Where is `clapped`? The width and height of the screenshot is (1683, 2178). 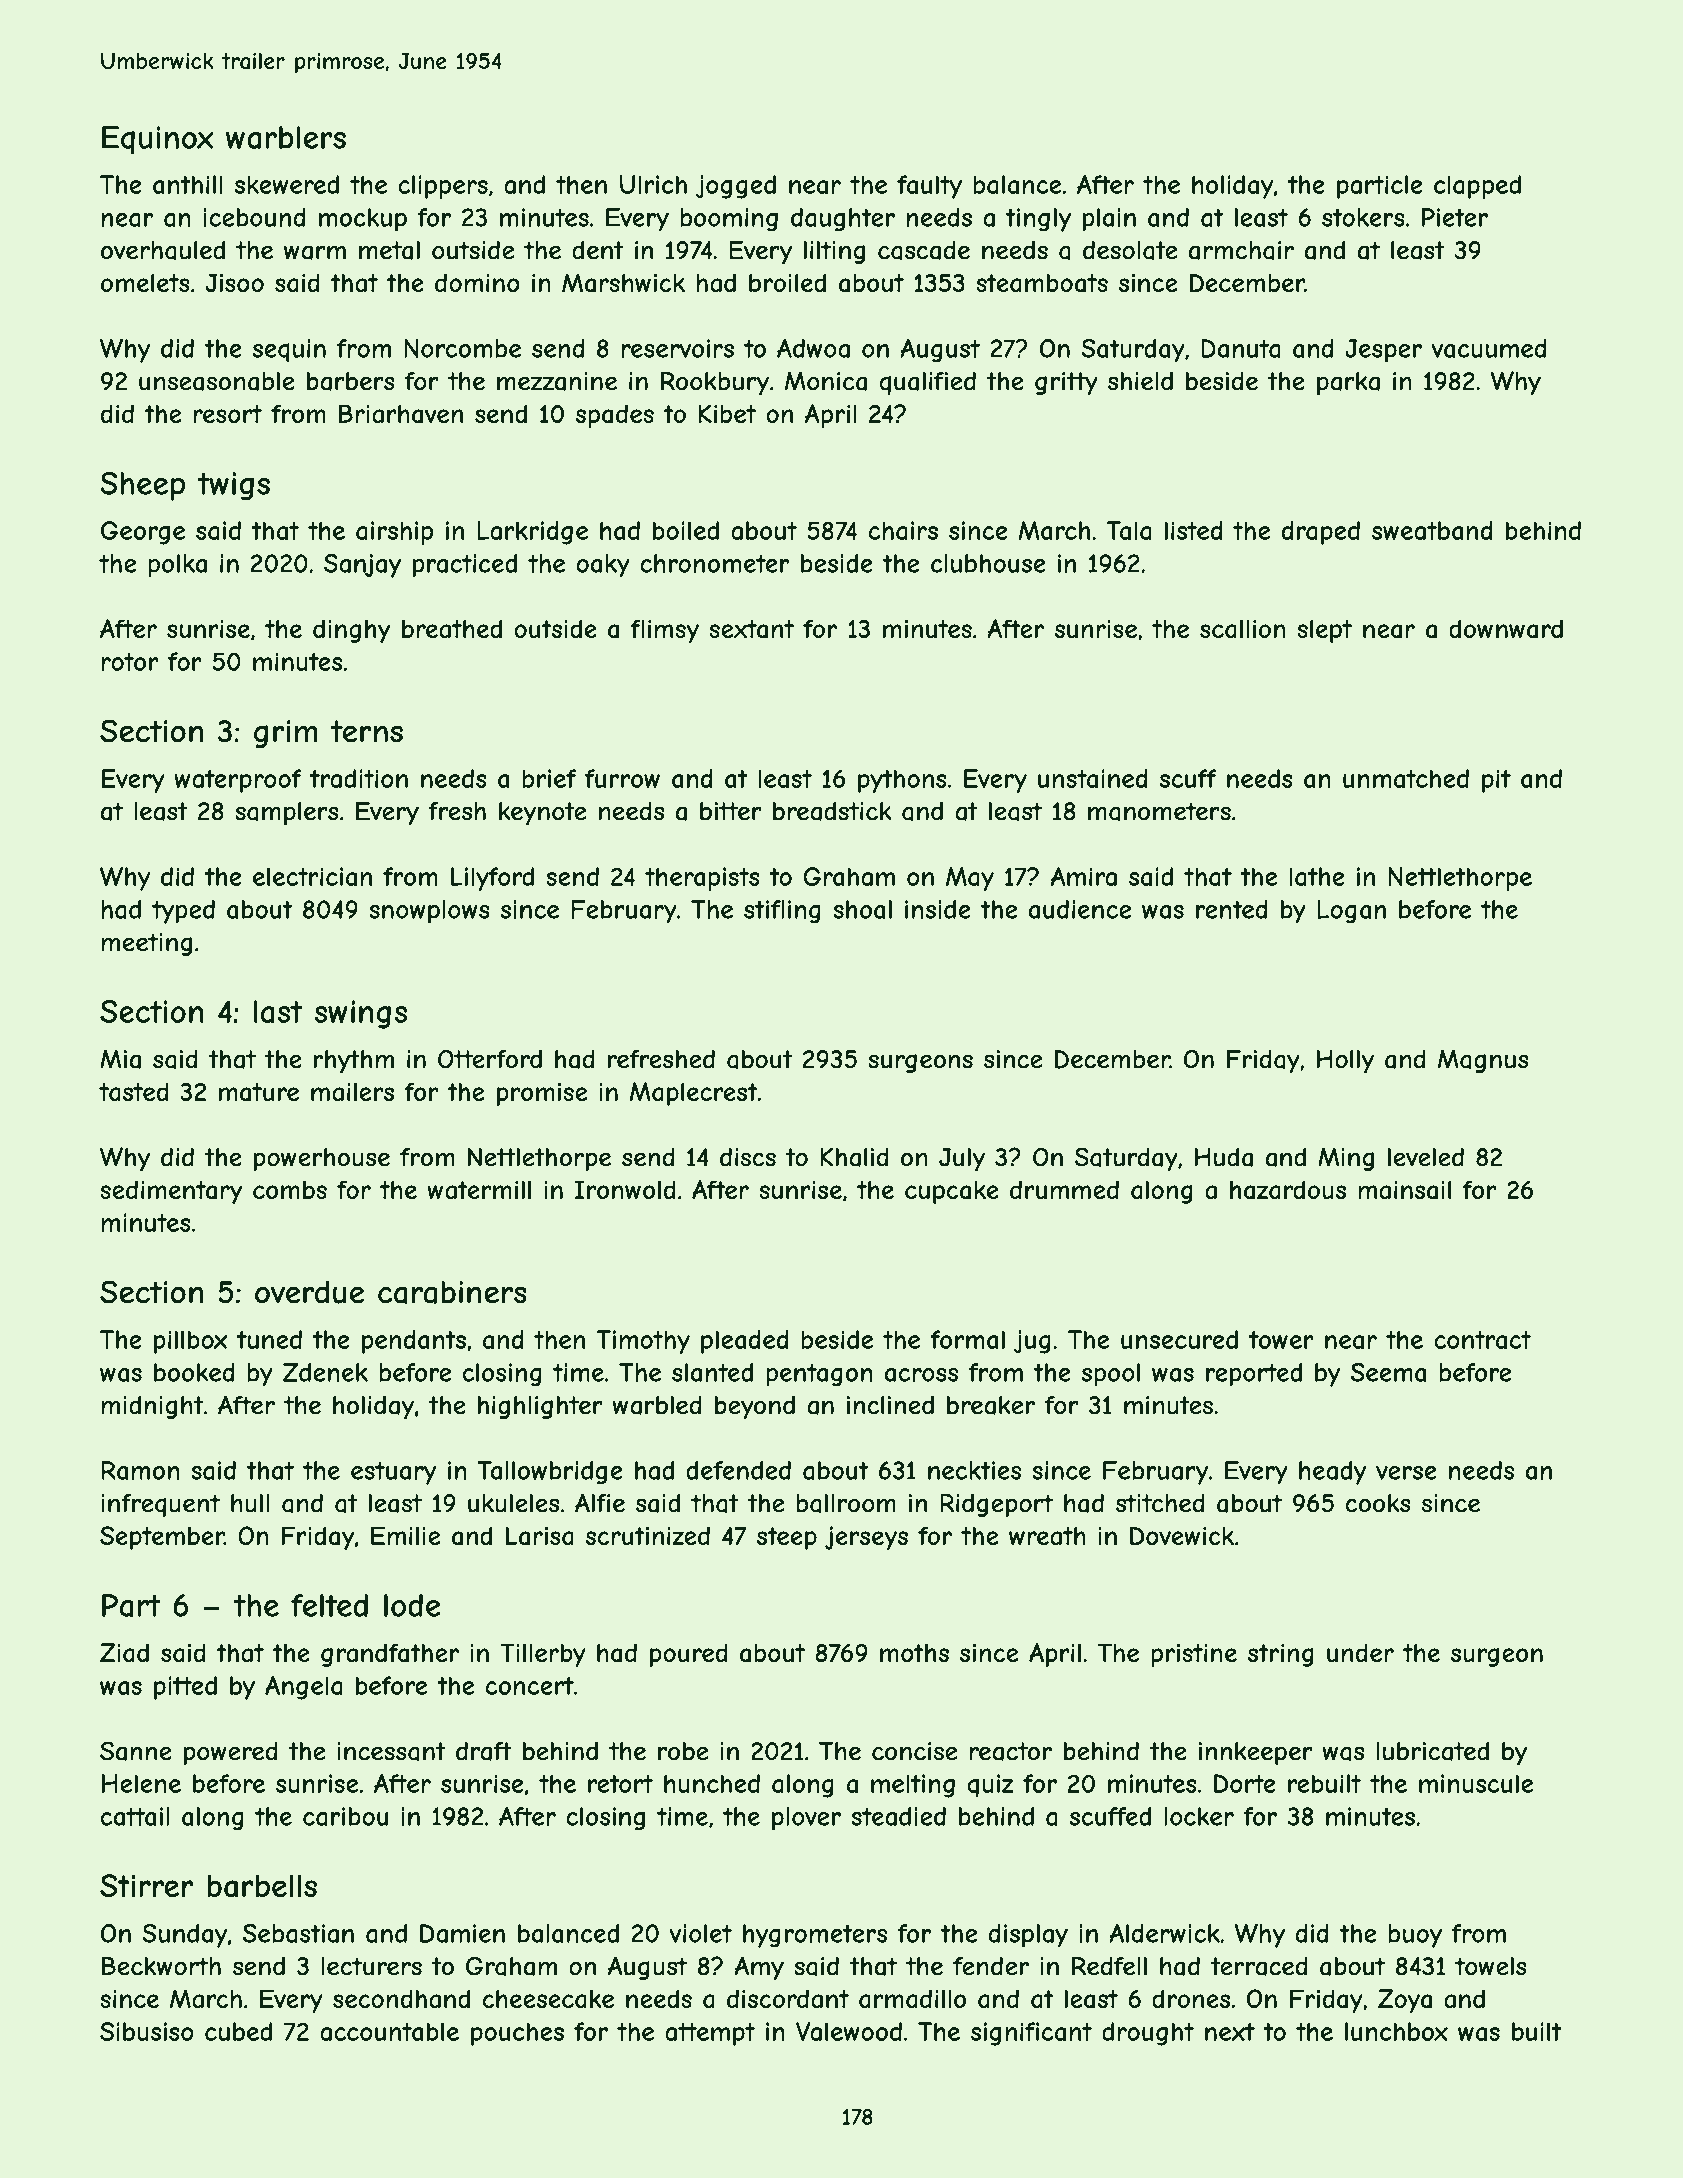 clapped is located at coordinates (1477, 187).
